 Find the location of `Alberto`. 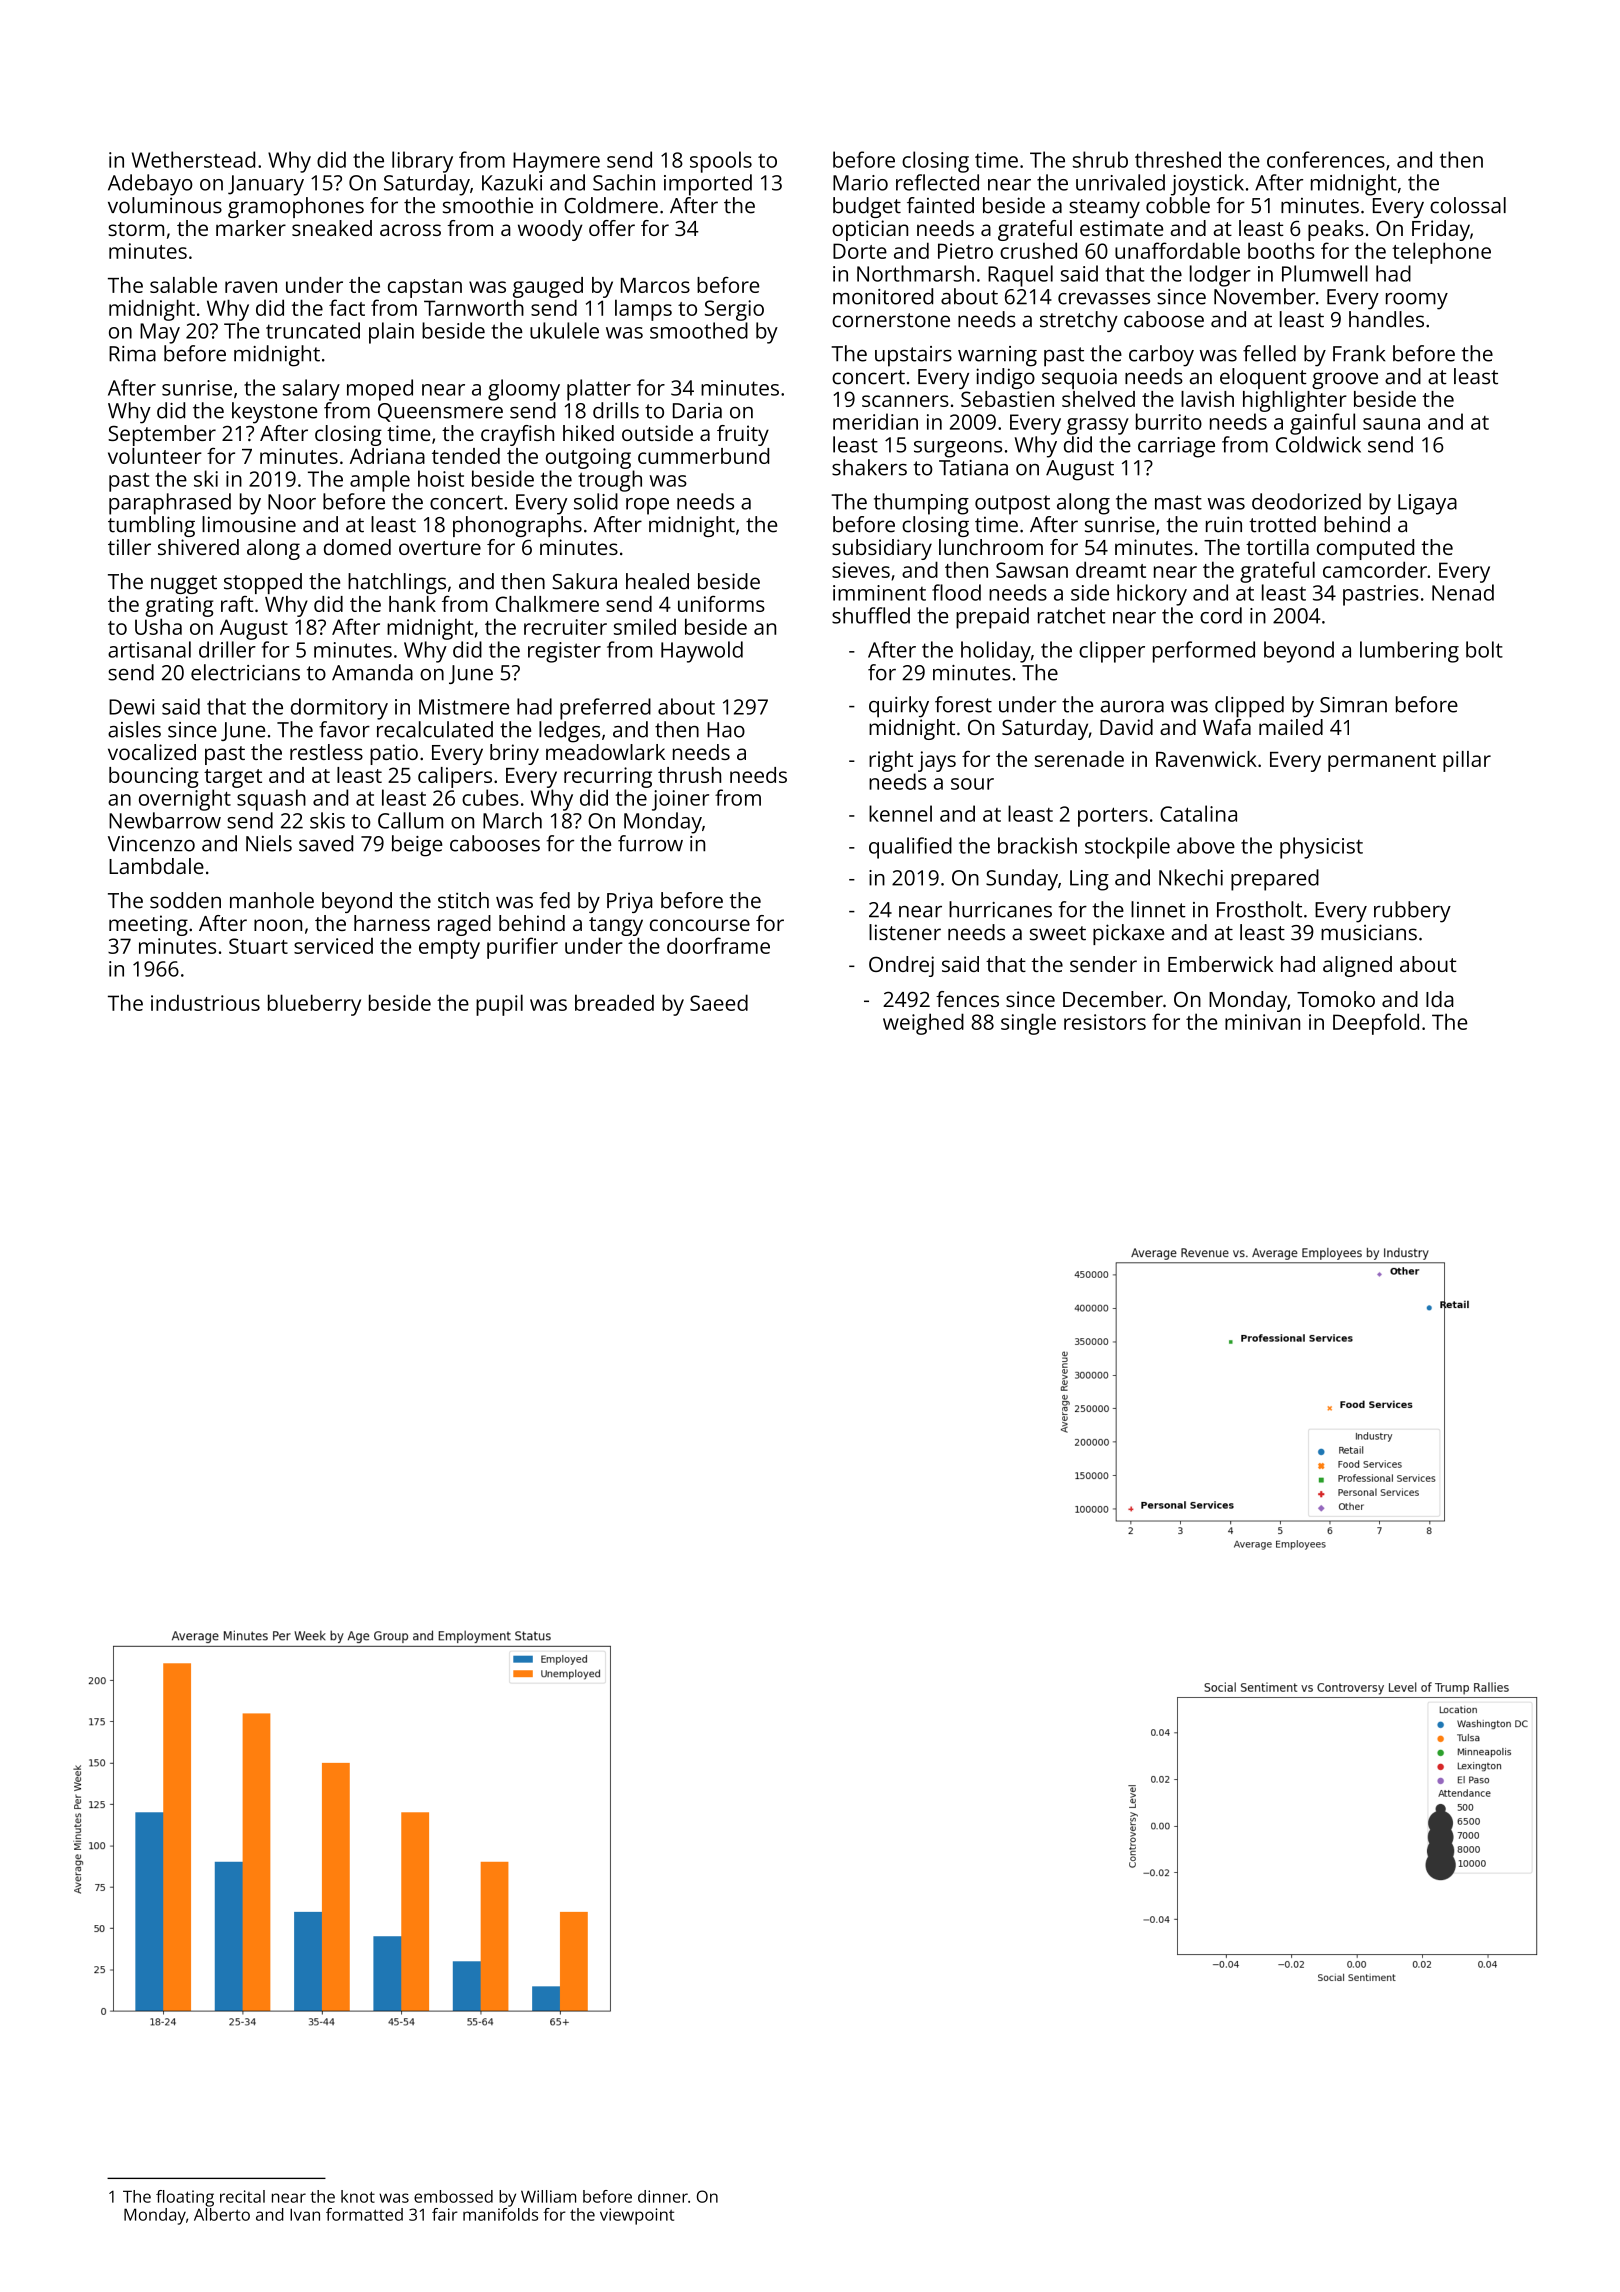

Alberto is located at coordinates (222, 2214).
